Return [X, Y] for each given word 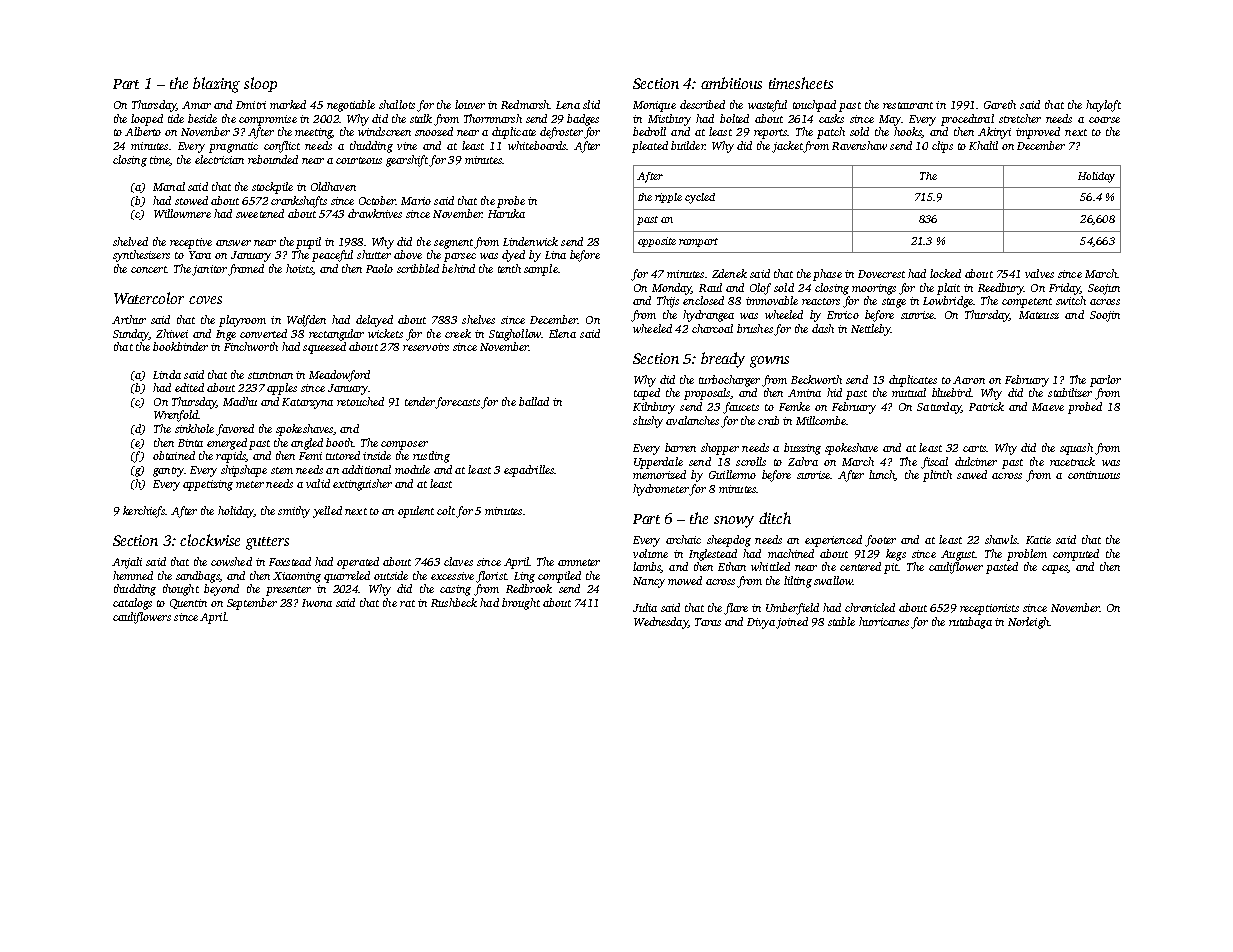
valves [1039, 273]
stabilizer [1070, 392]
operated [358, 563]
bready [723, 360]
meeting [313, 133]
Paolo [379, 268]
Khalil [983, 145]
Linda [167, 374]
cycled [700, 198]
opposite [657, 242]
